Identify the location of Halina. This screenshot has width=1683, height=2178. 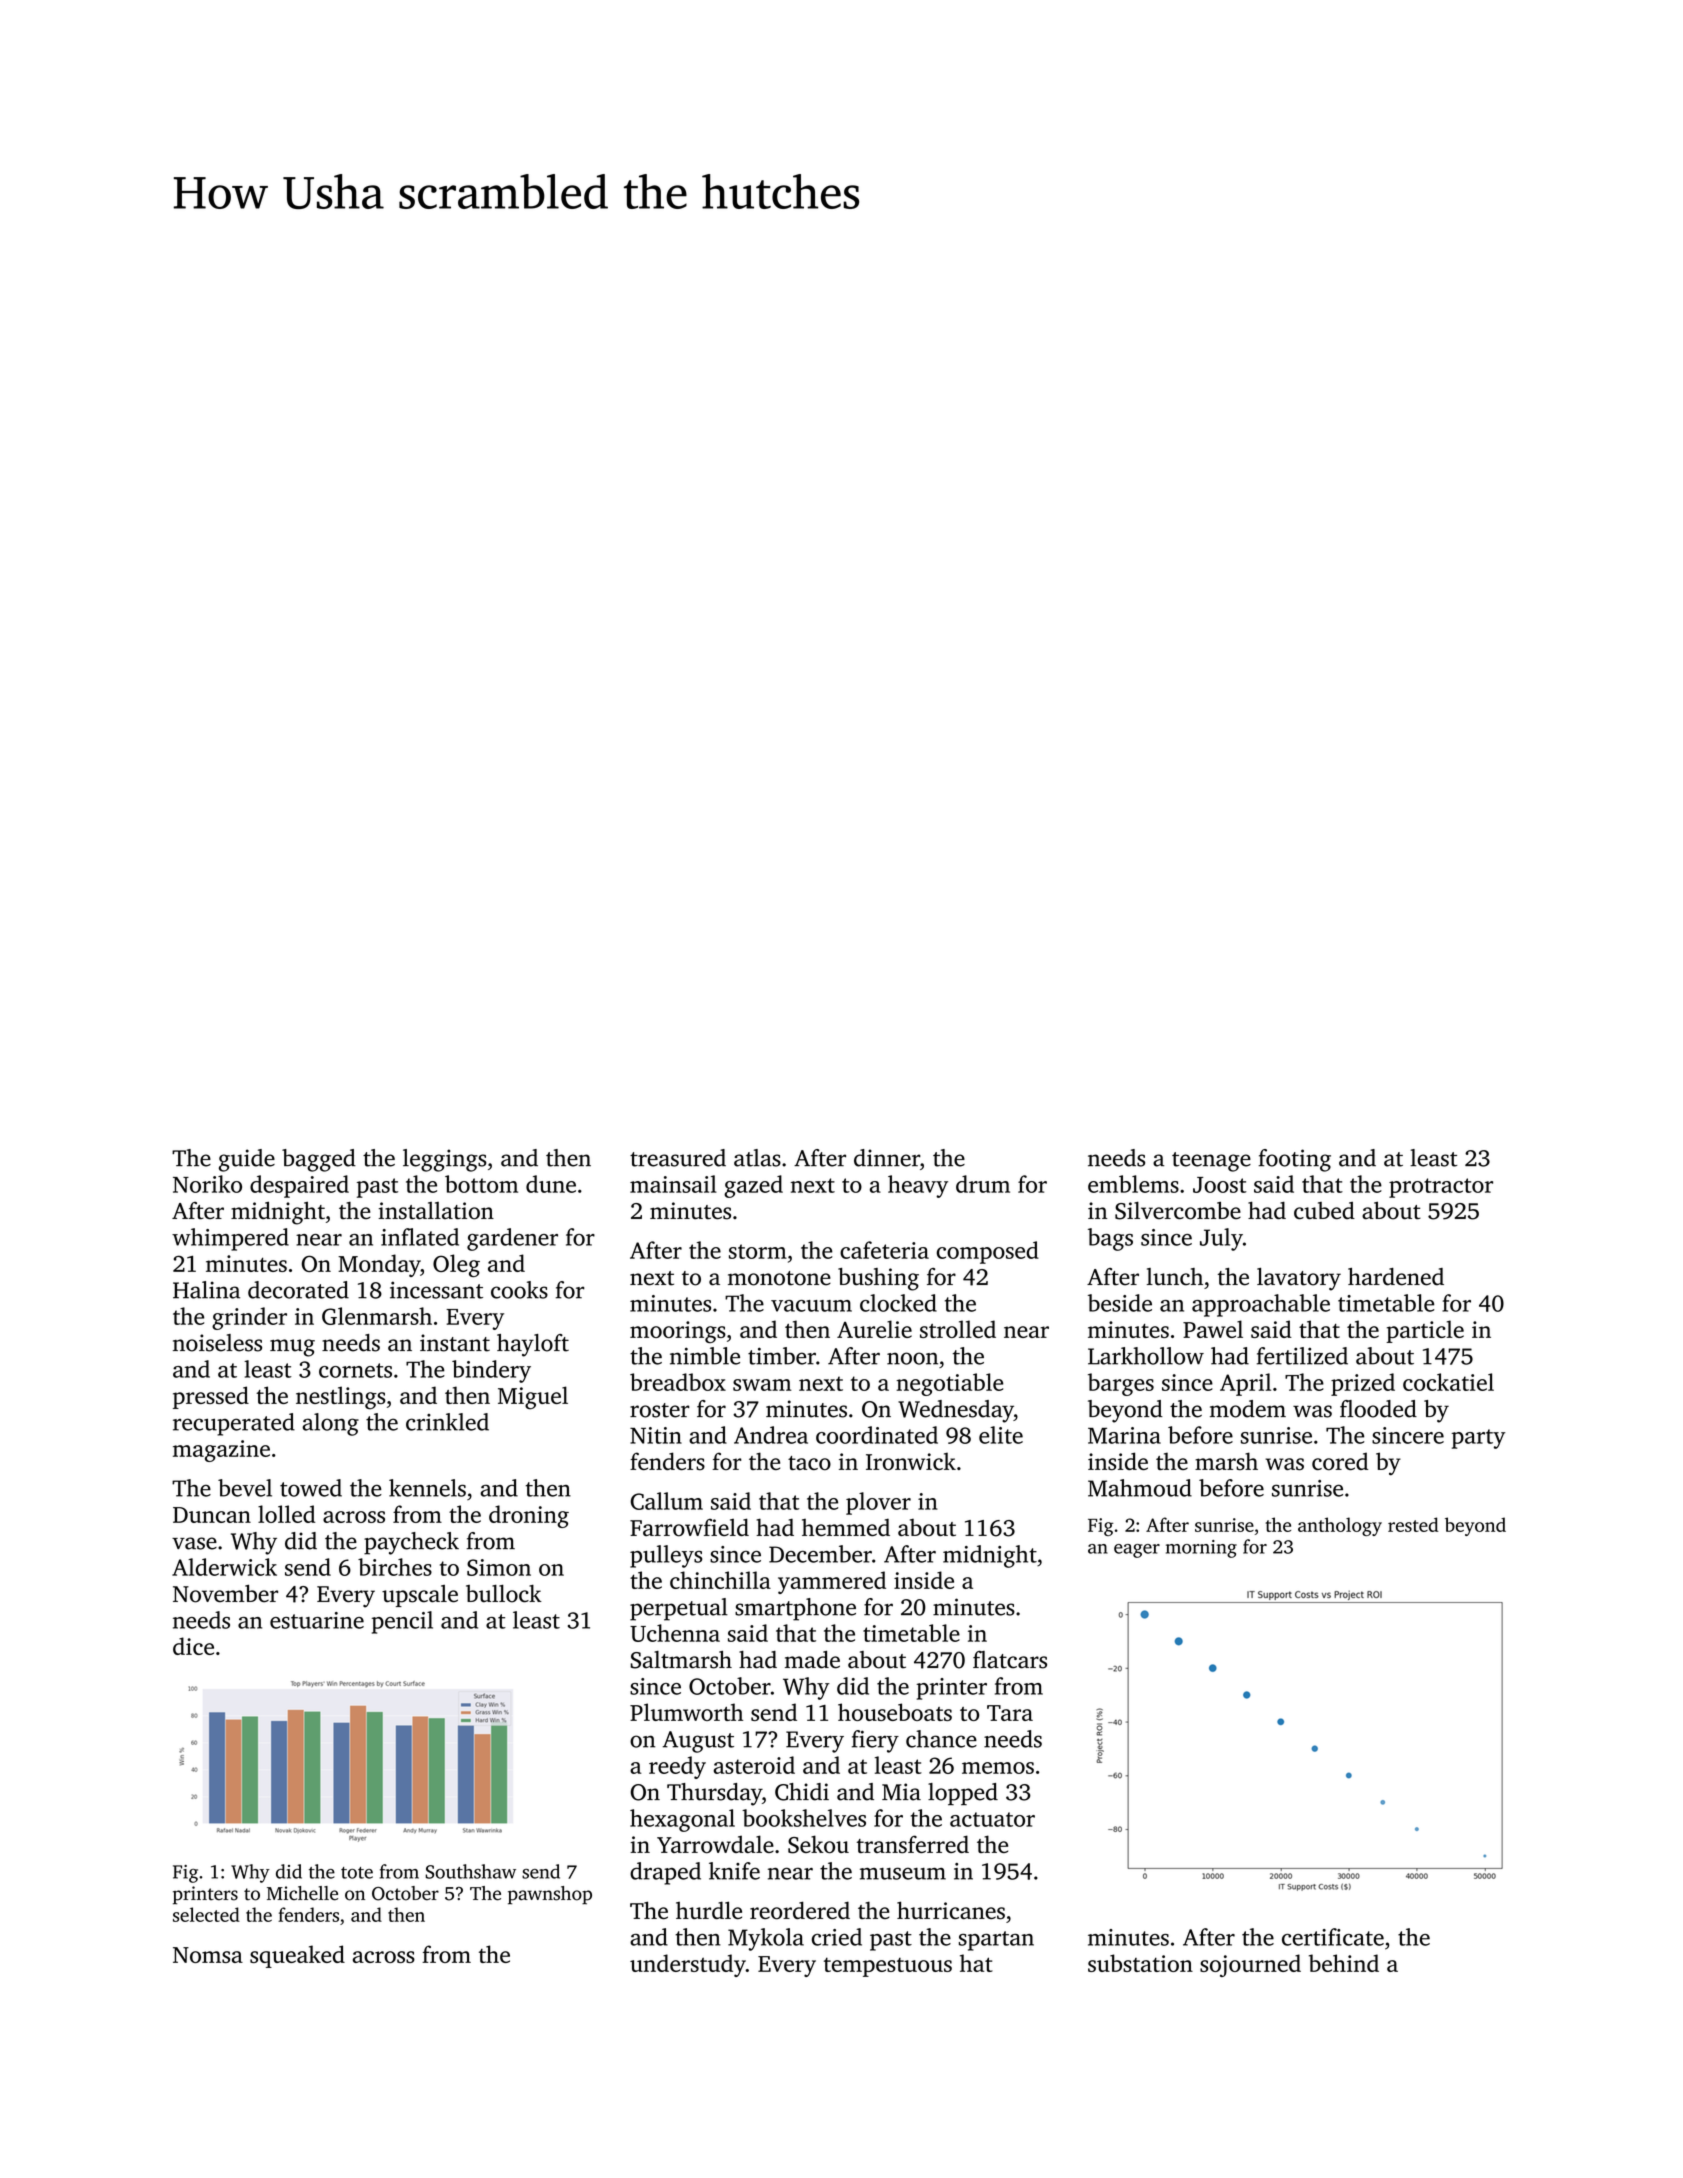
(206, 1290).
